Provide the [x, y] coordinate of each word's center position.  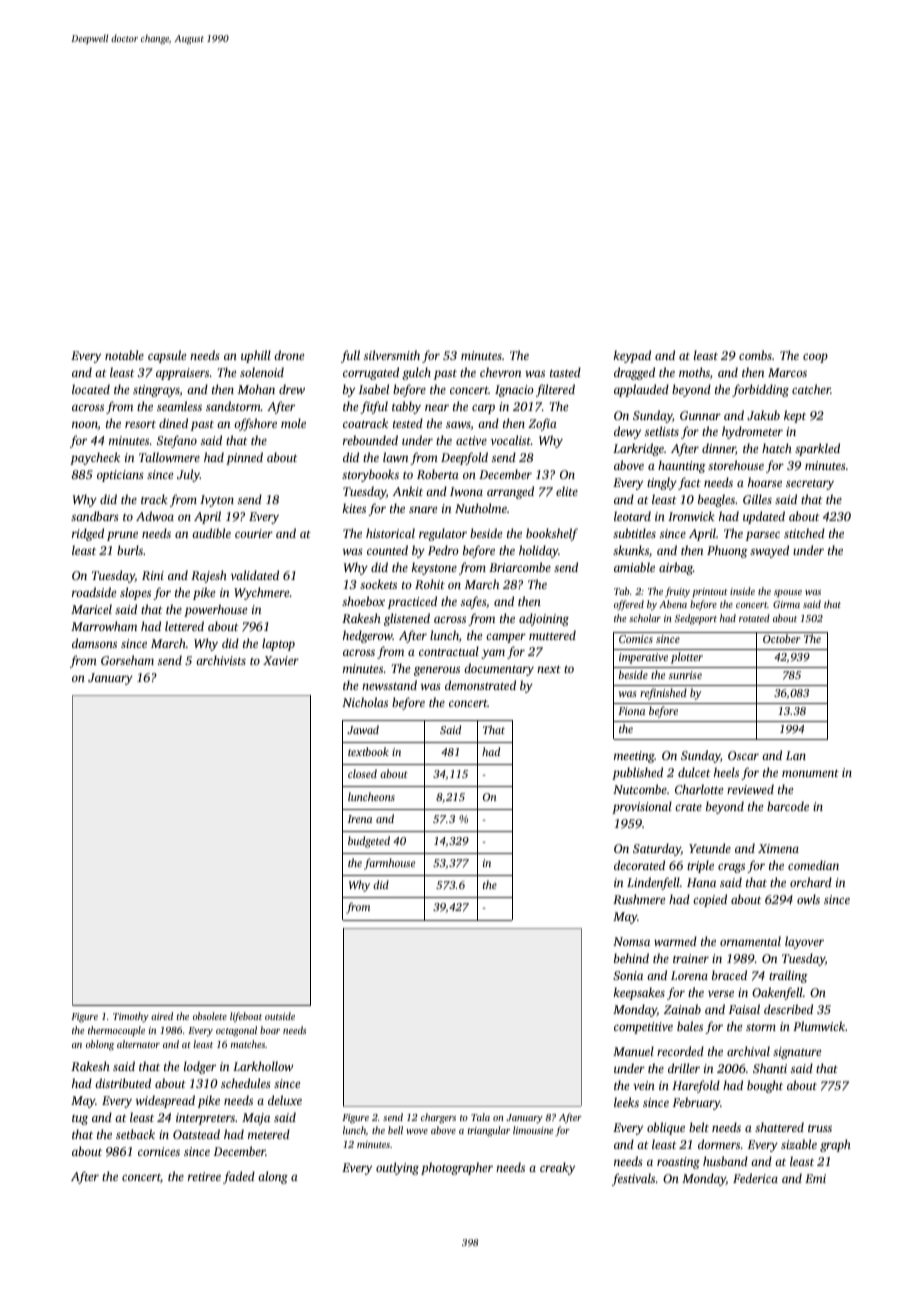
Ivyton [217, 501]
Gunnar [700, 415]
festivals [633, 1179]
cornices [159, 1151]
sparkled [817, 449]
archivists [221, 660]
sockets [378, 584]
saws [458, 424]
